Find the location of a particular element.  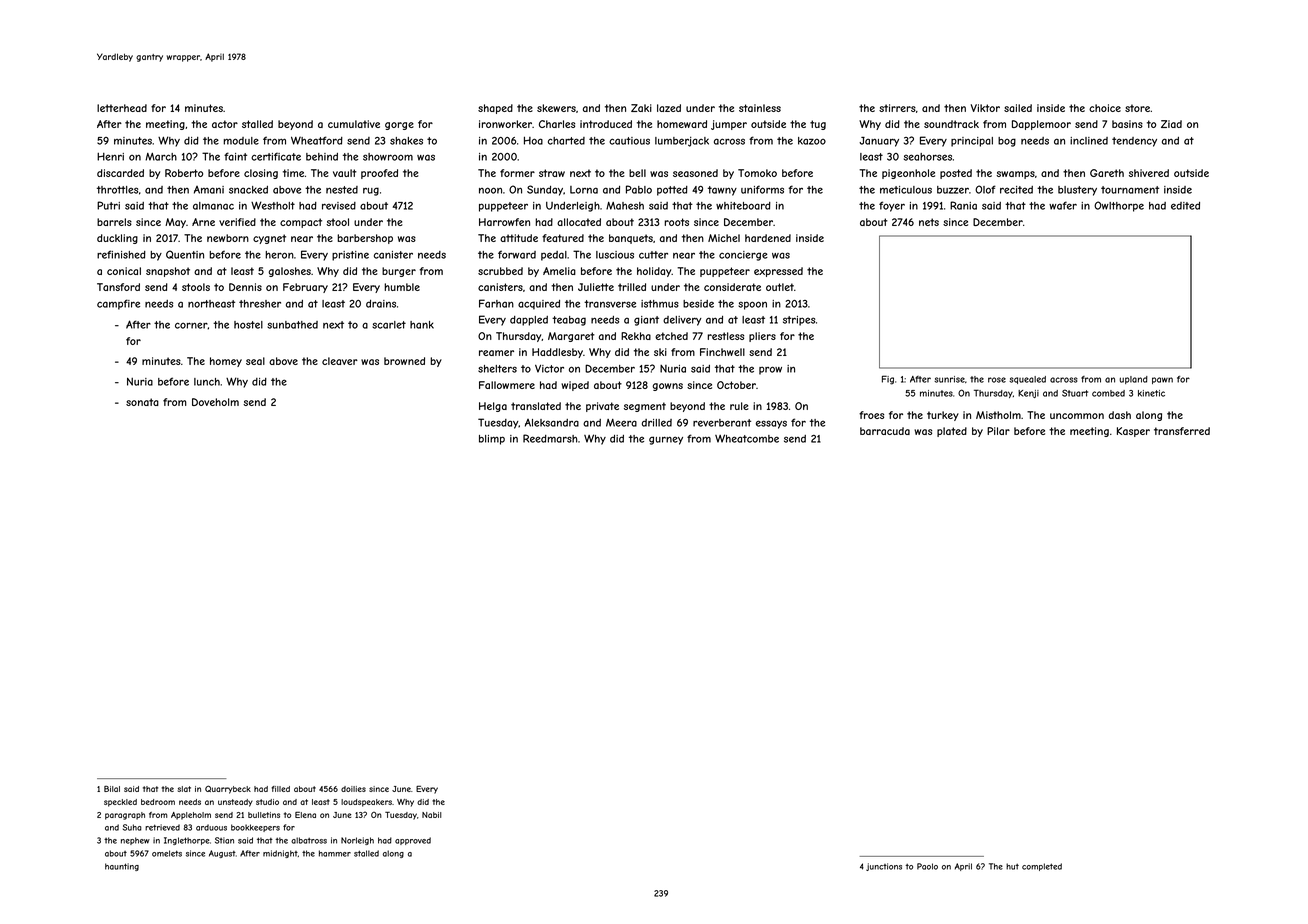

blimp is located at coordinates (492, 440).
